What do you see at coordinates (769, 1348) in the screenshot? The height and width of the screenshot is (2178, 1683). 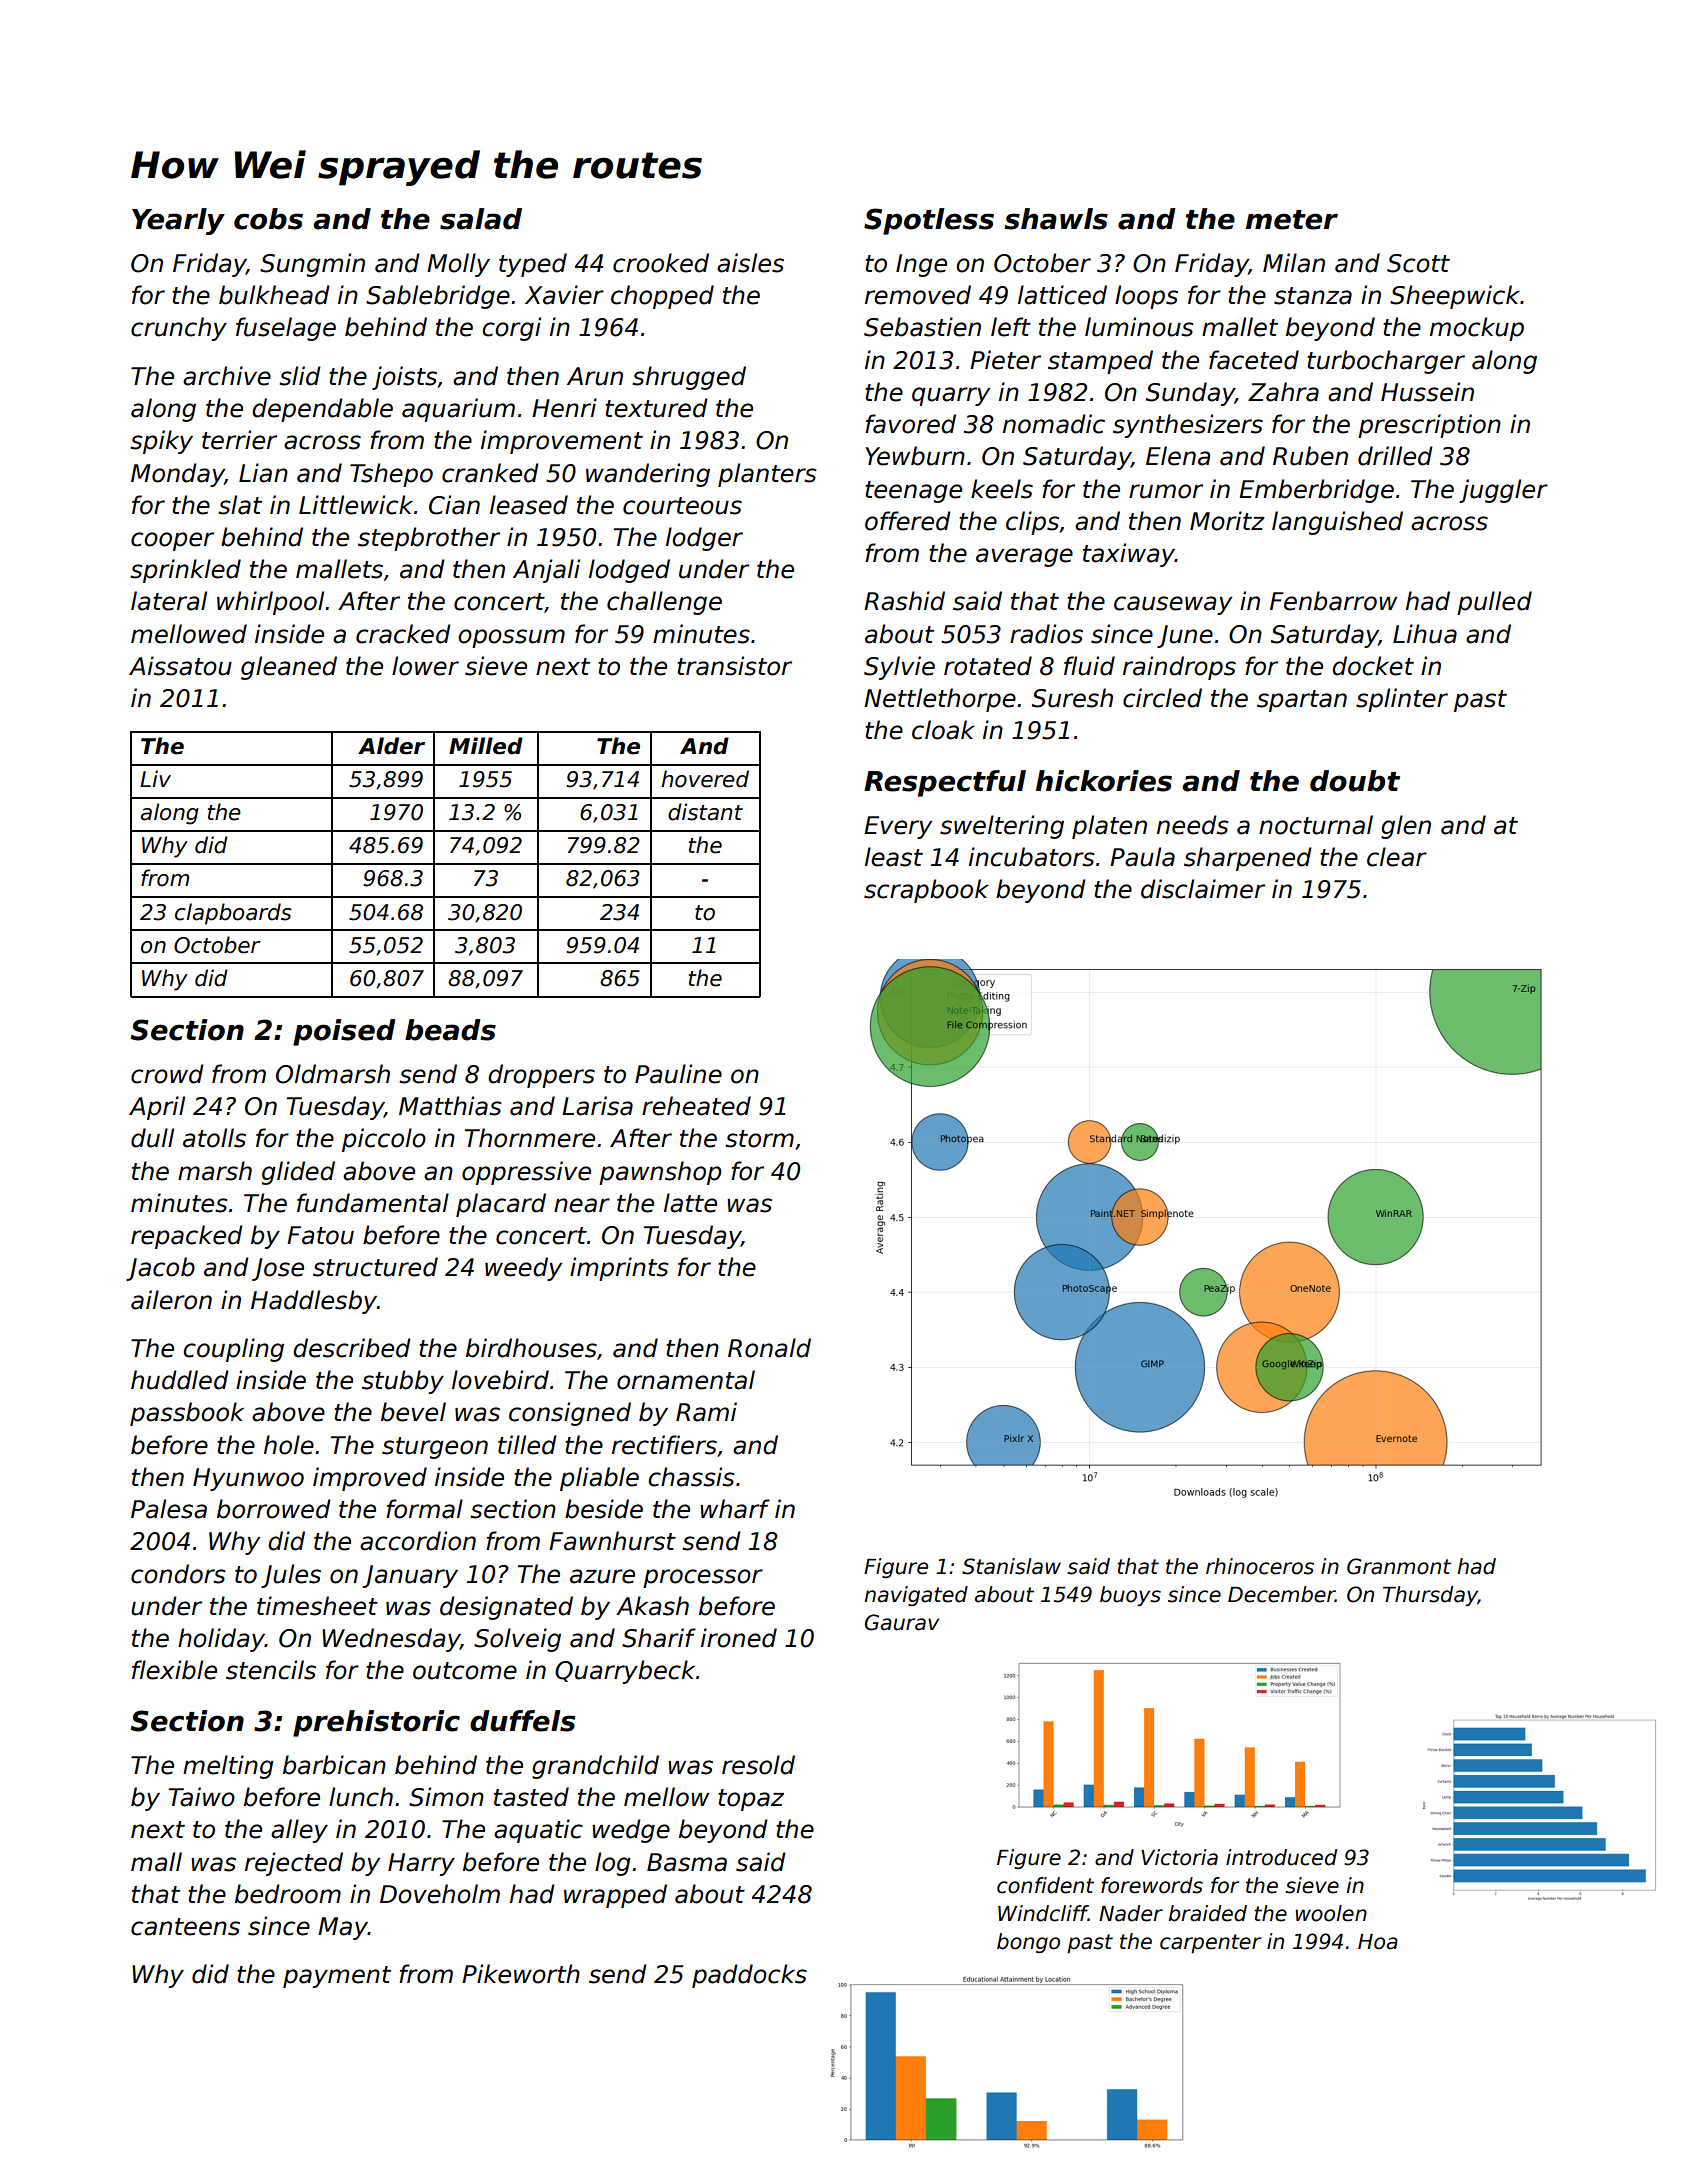 I see `Ronald` at bounding box center [769, 1348].
